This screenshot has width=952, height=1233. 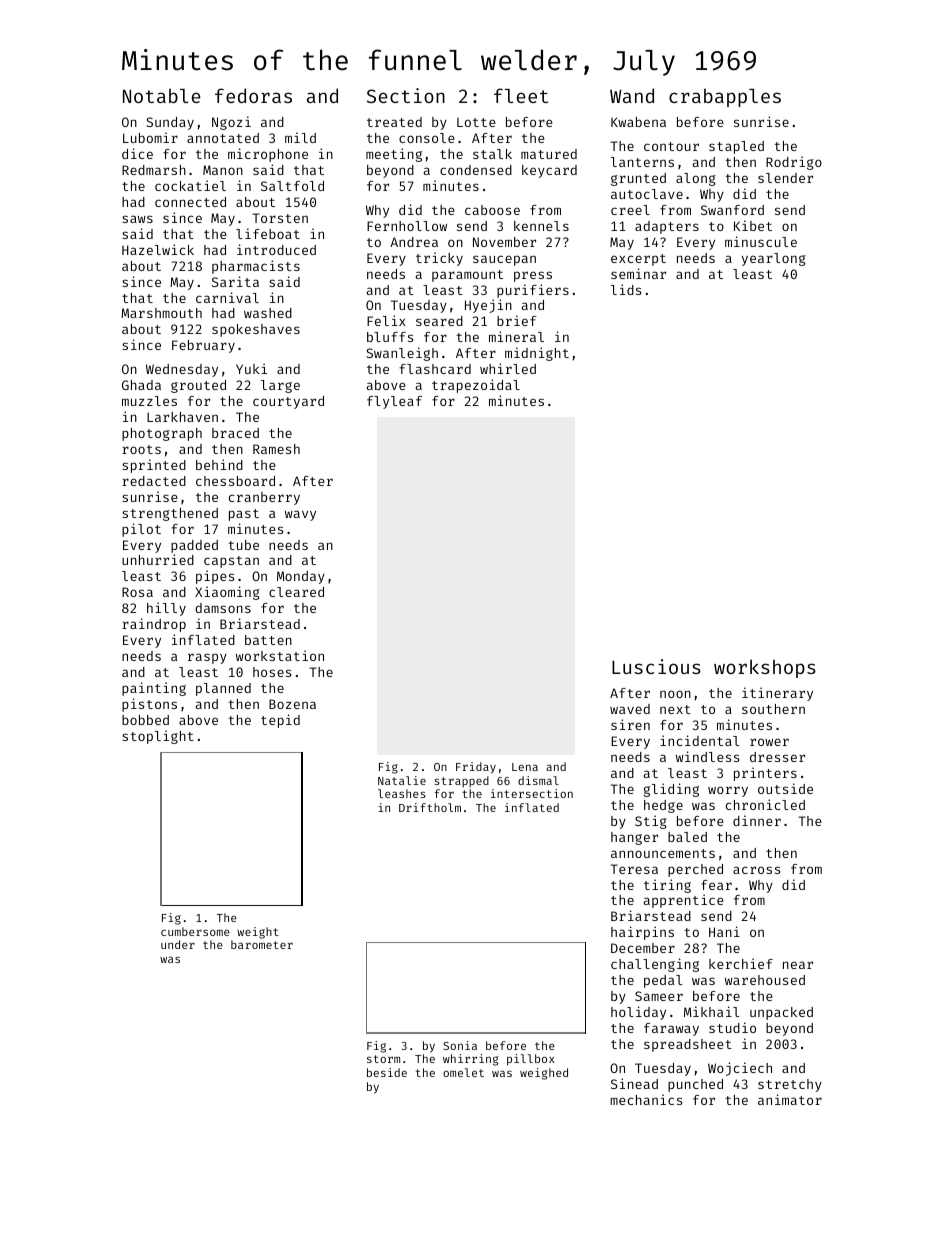 What do you see at coordinates (387, 1072) in the screenshot?
I see `beside` at bounding box center [387, 1072].
